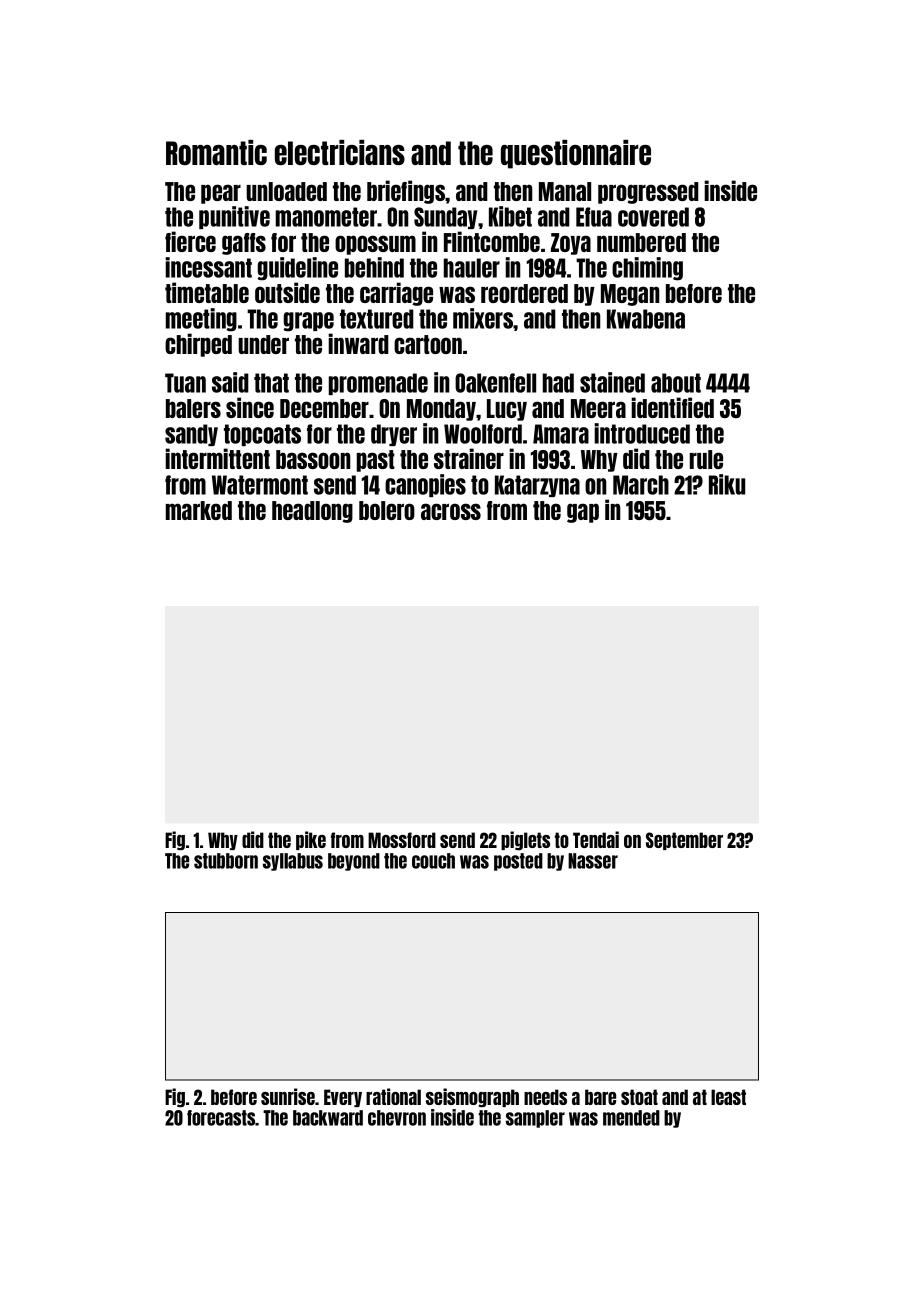 This screenshot has width=924, height=1311. I want to click on questionnaire, so click(576, 154).
